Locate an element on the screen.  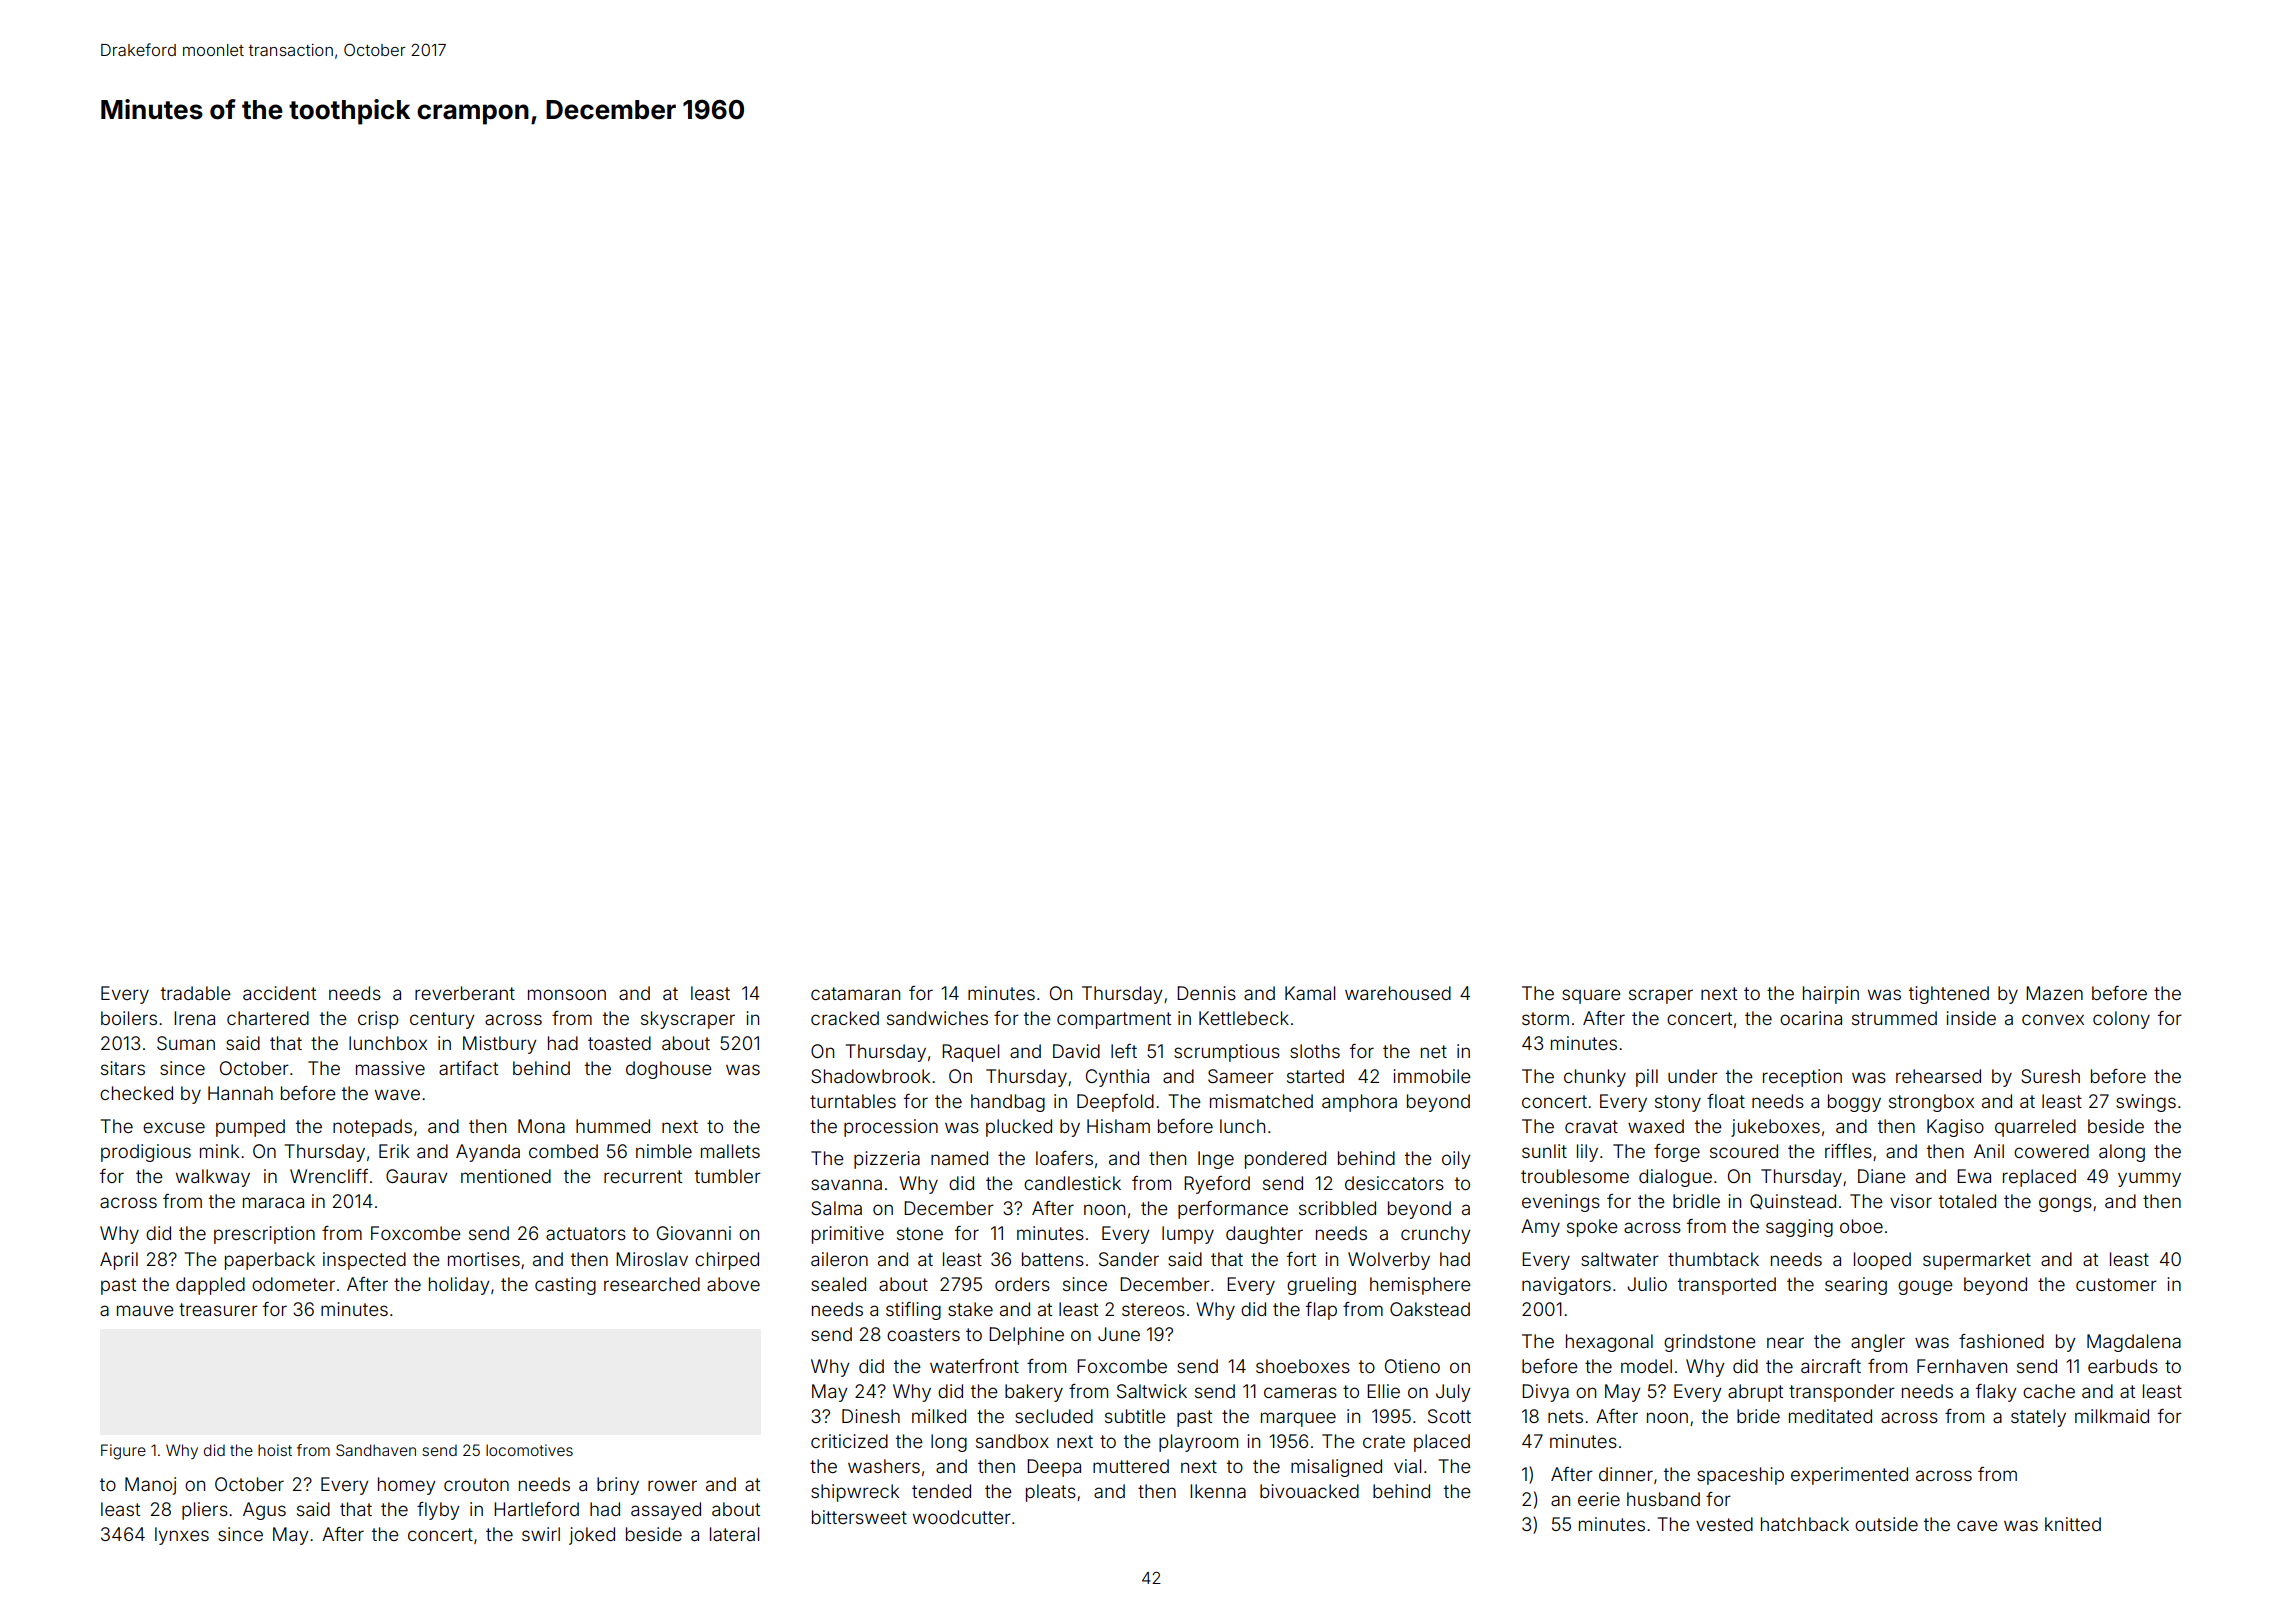
reception is located at coordinates (1802, 1078).
